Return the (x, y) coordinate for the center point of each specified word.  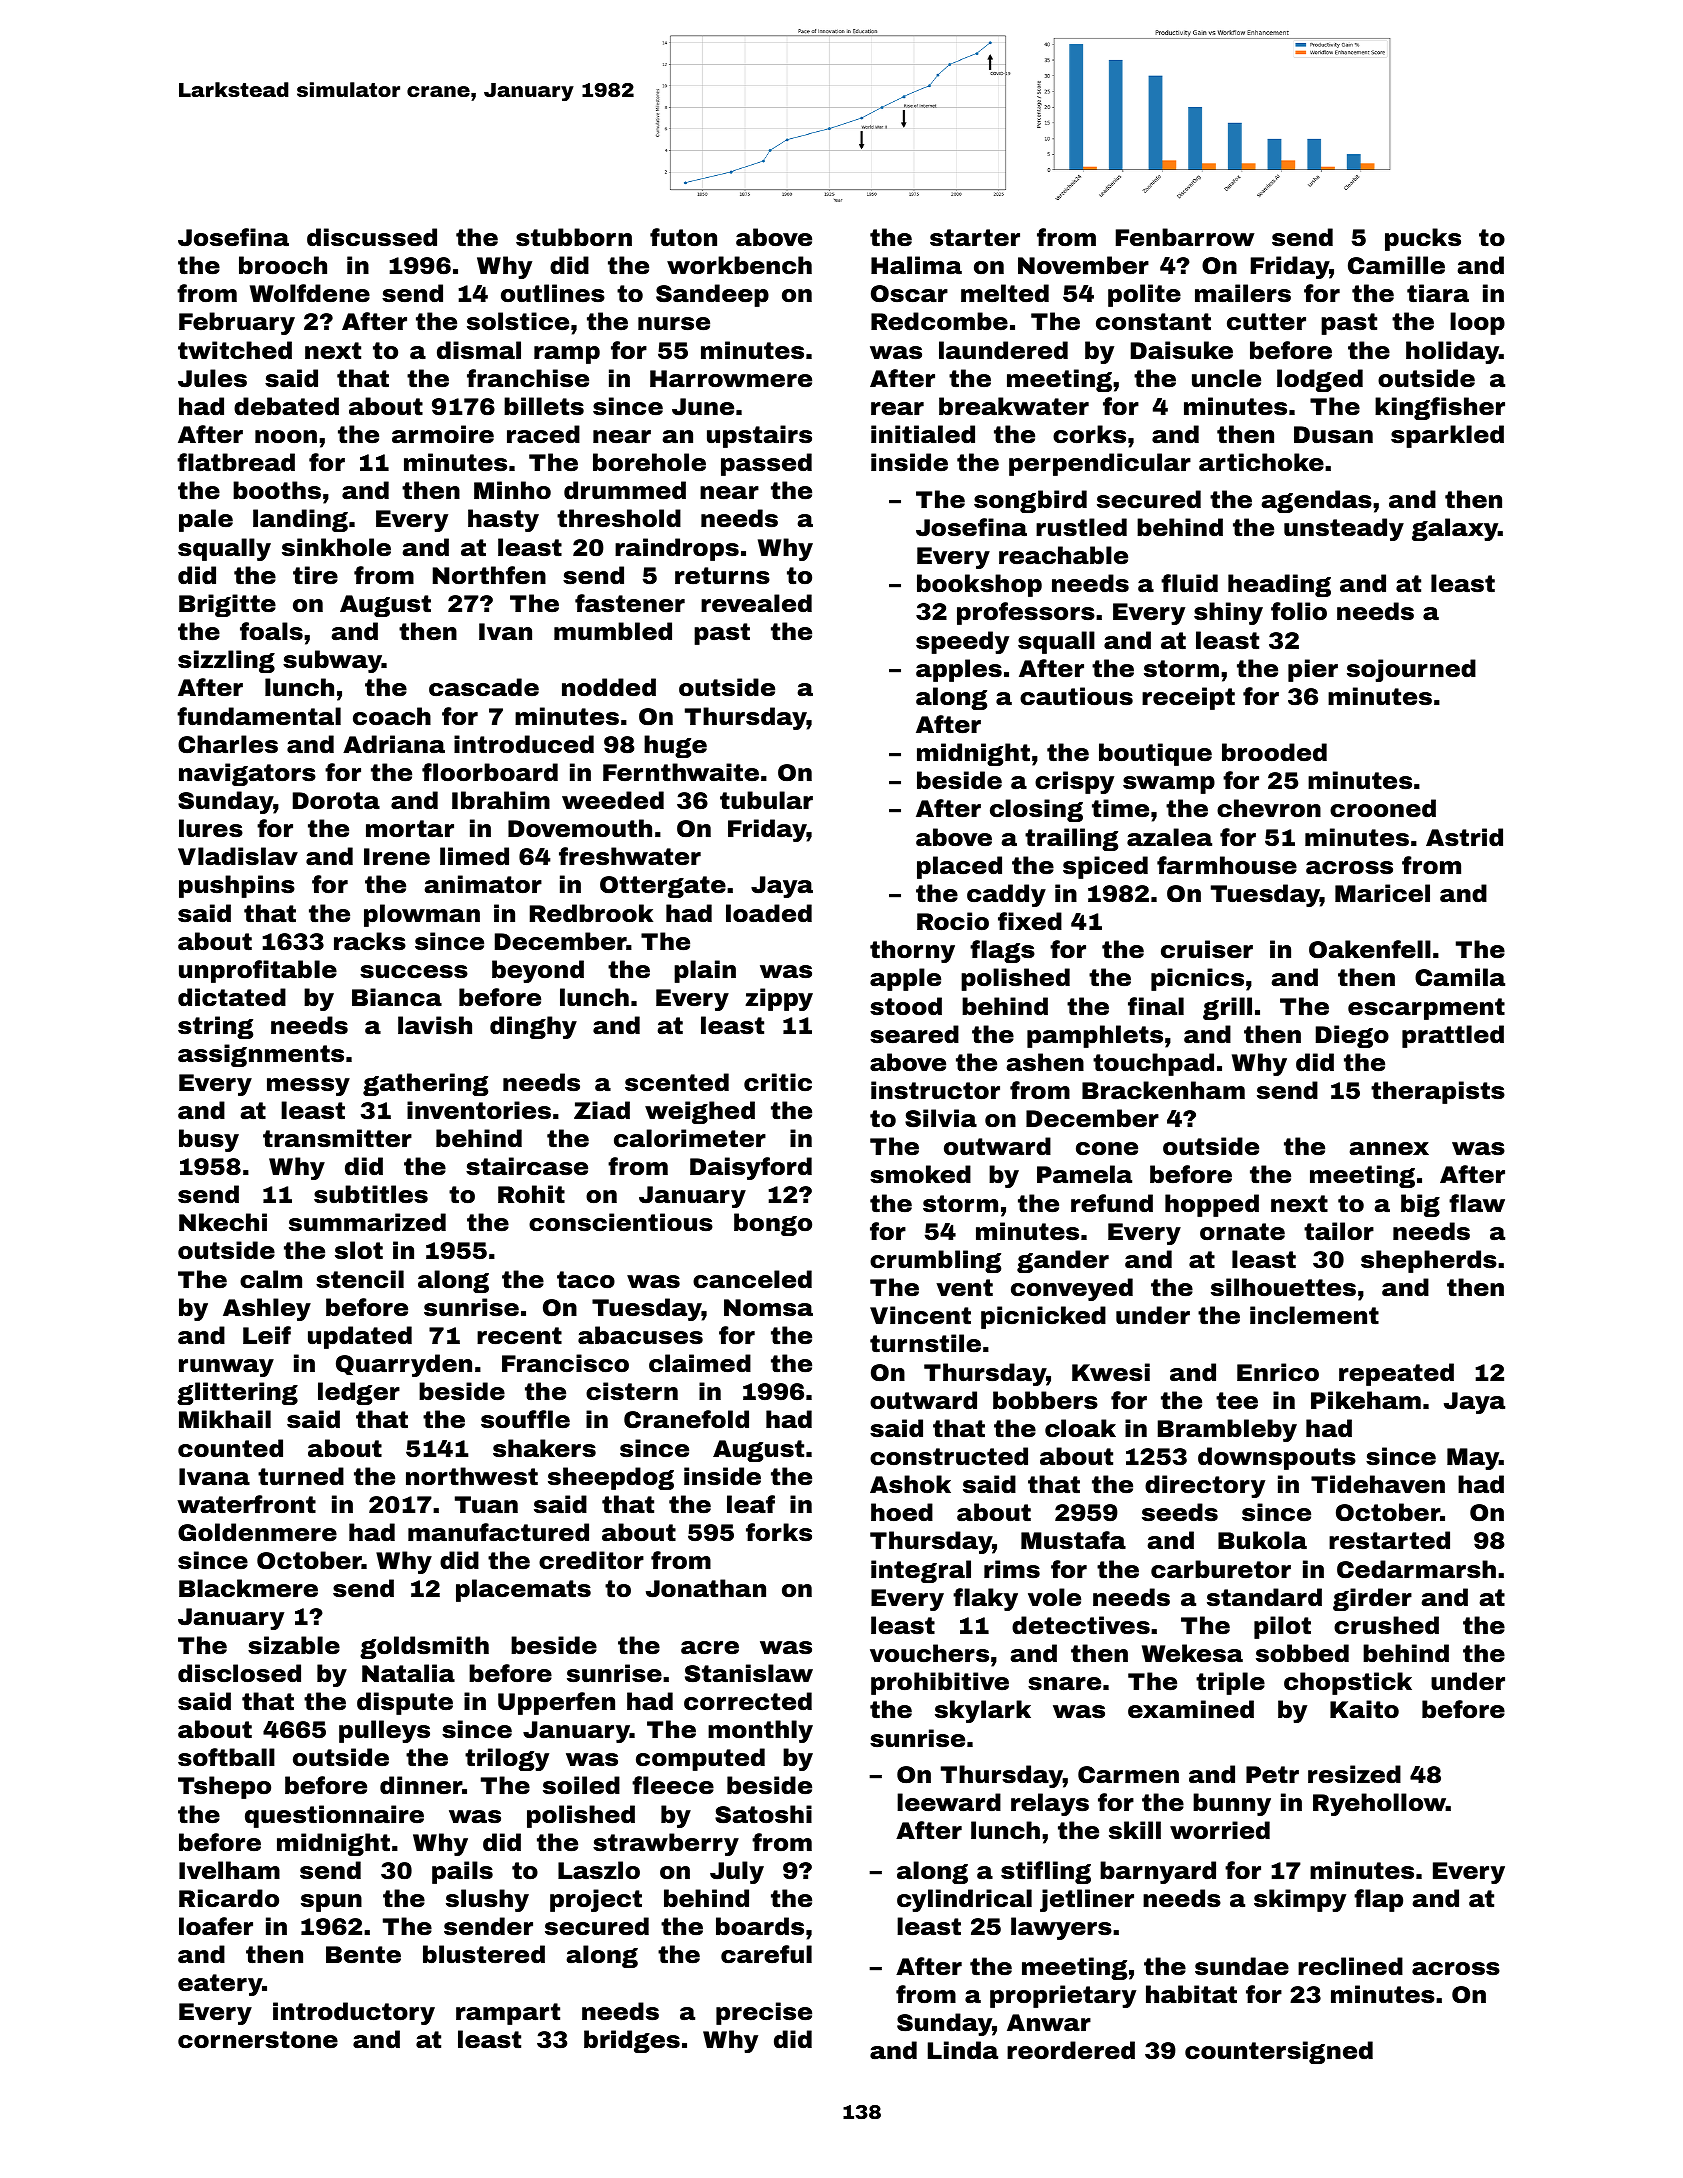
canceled (752, 1279)
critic (778, 1082)
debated (286, 406)
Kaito (1364, 1709)
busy (209, 1140)
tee (1237, 1401)
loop (1477, 323)
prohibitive (940, 1683)
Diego (1352, 1036)
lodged (1320, 380)
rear (897, 409)
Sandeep (712, 295)
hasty (503, 520)
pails (462, 1872)
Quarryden (404, 1365)
